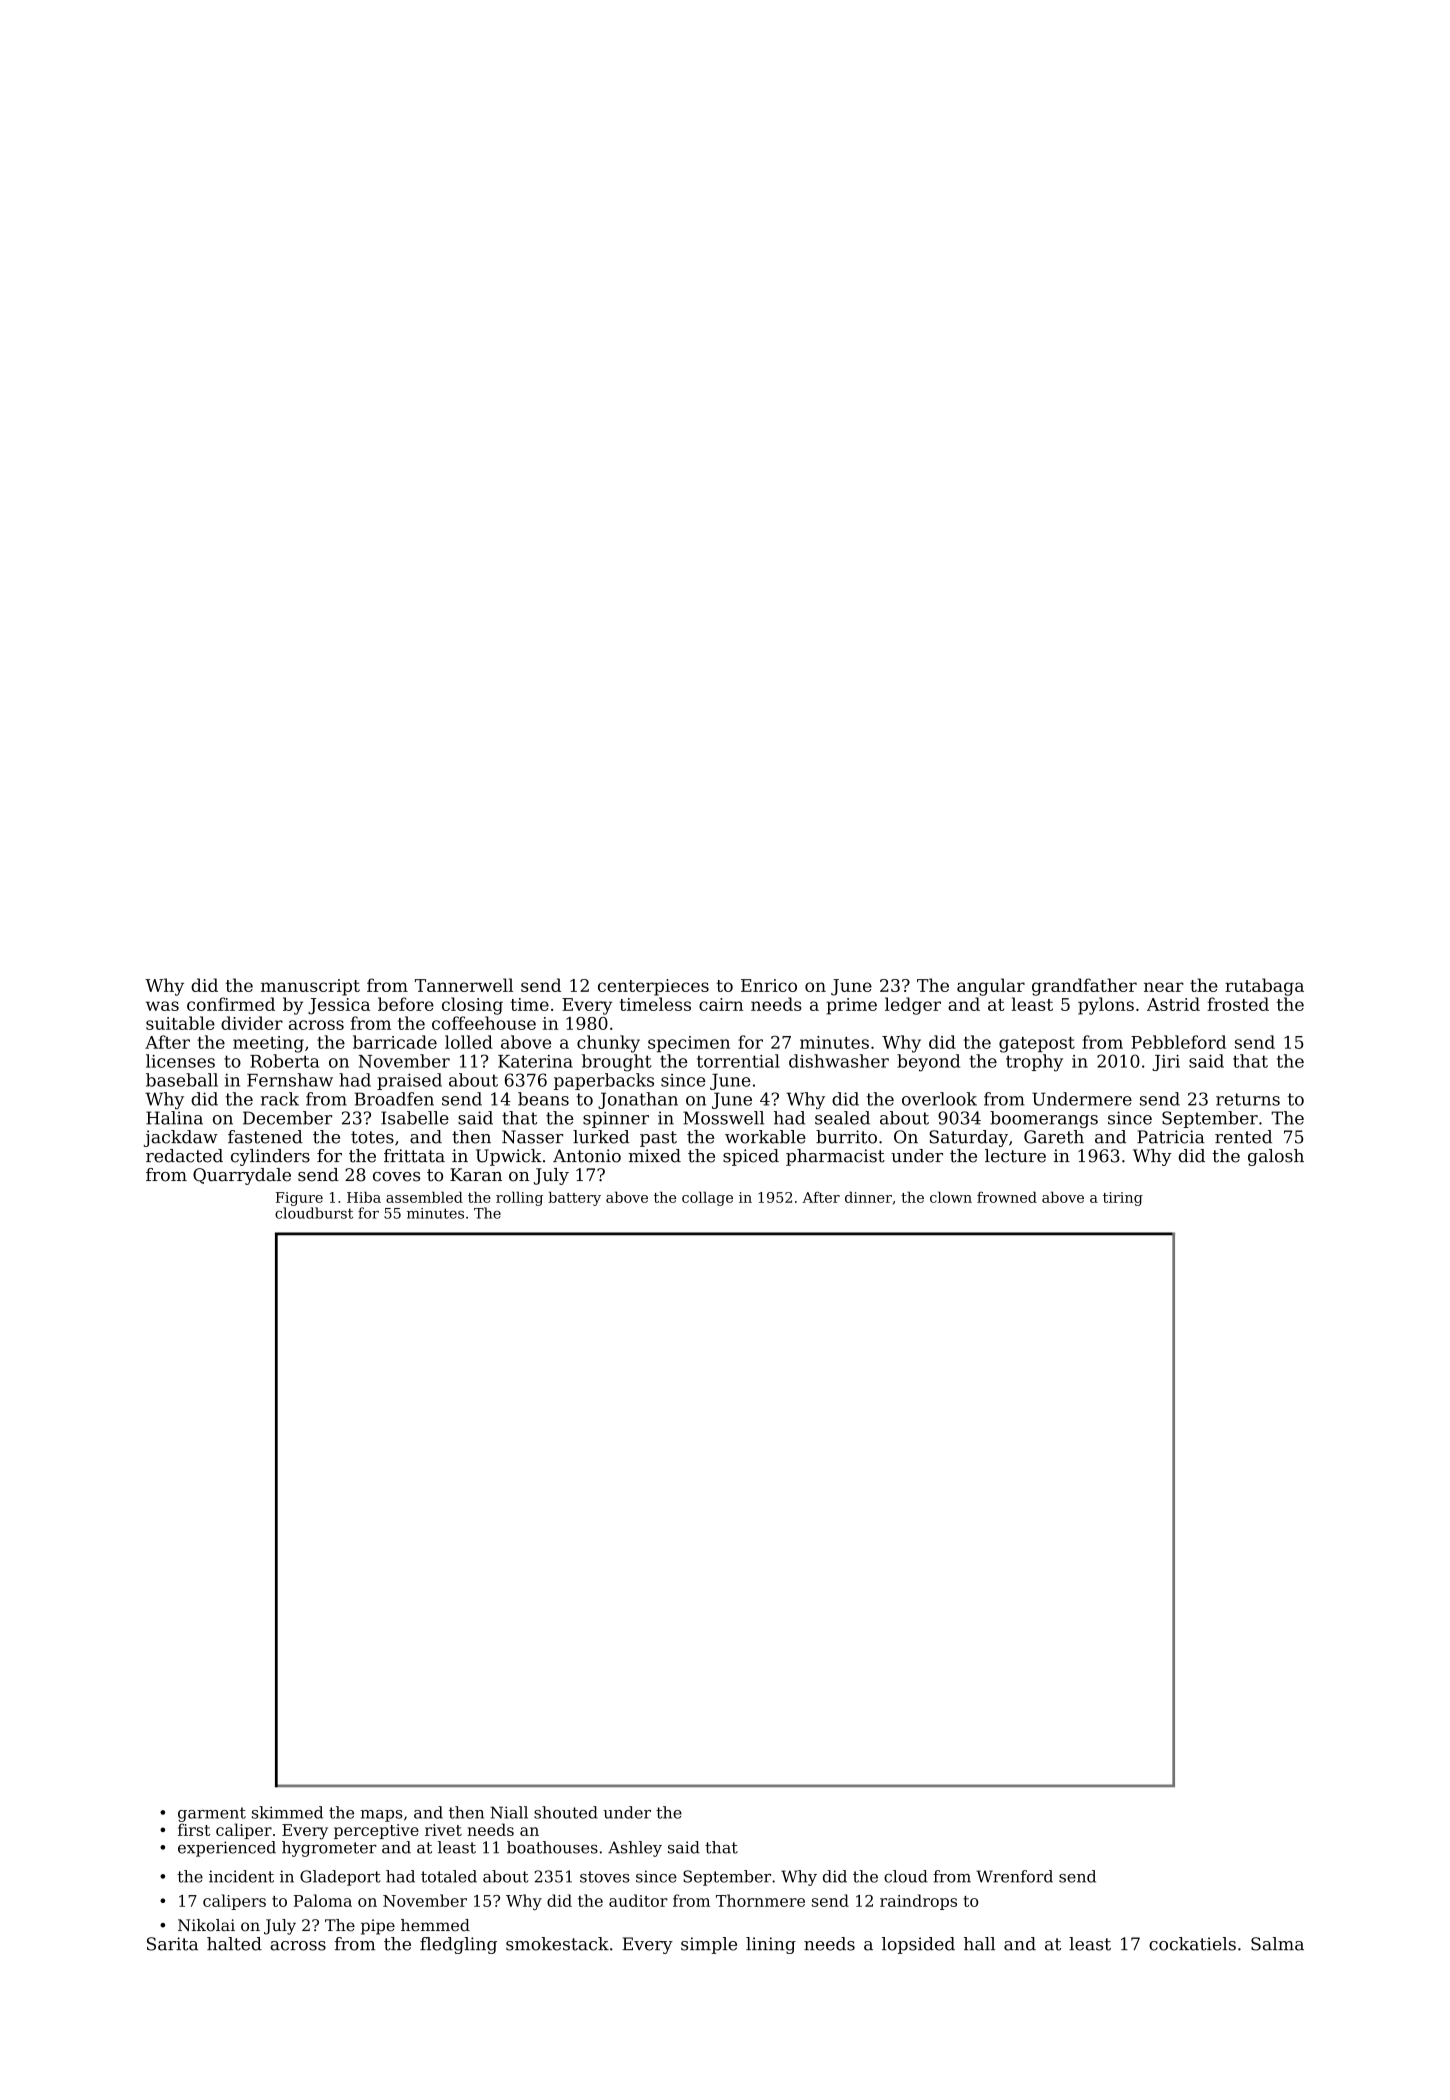 This image has height=2100, width=1450. I want to click on halted, so click(234, 1944).
